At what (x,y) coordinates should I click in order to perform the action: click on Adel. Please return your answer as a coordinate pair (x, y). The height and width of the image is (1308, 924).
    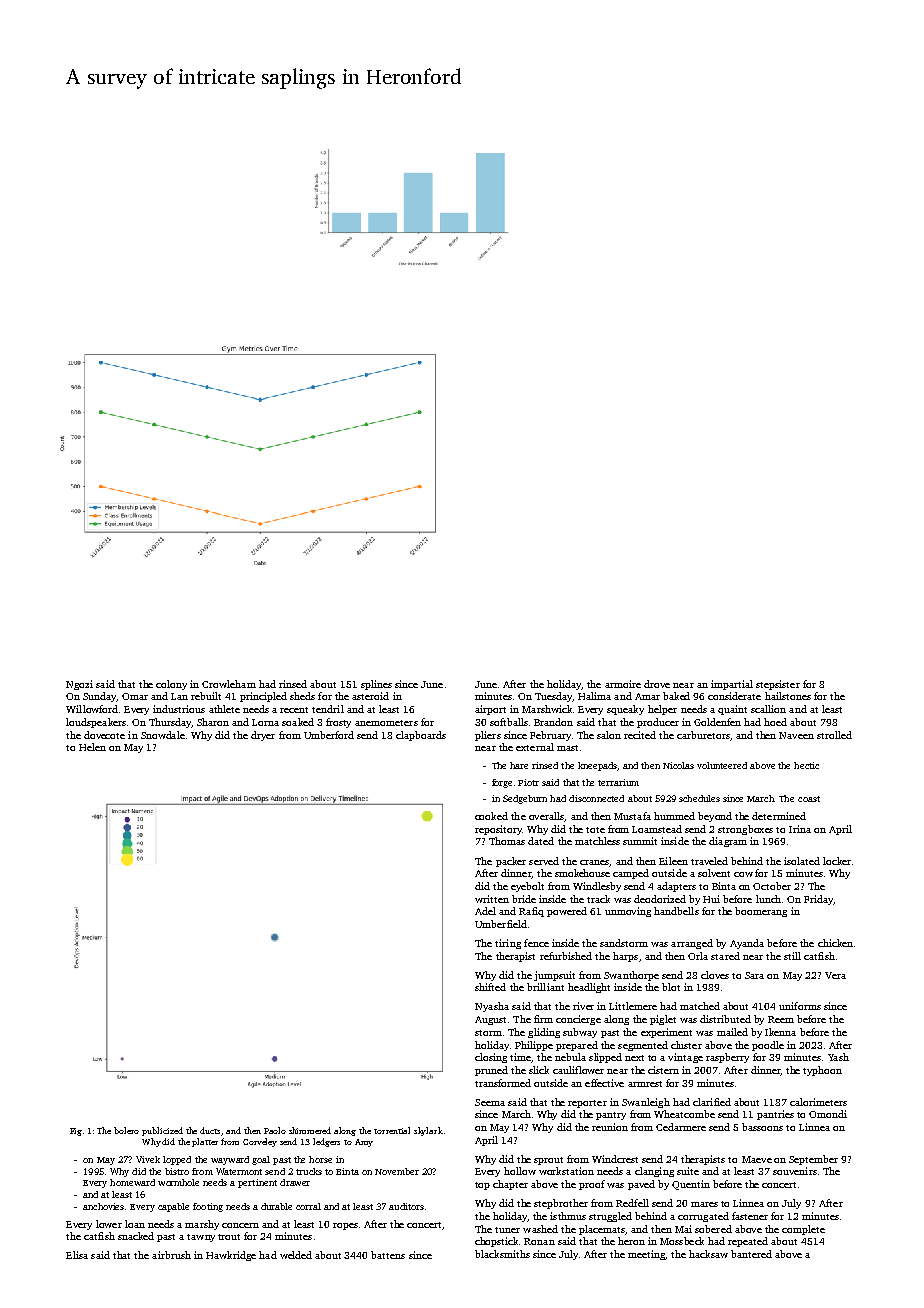
    Looking at the image, I should click on (485, 911).
